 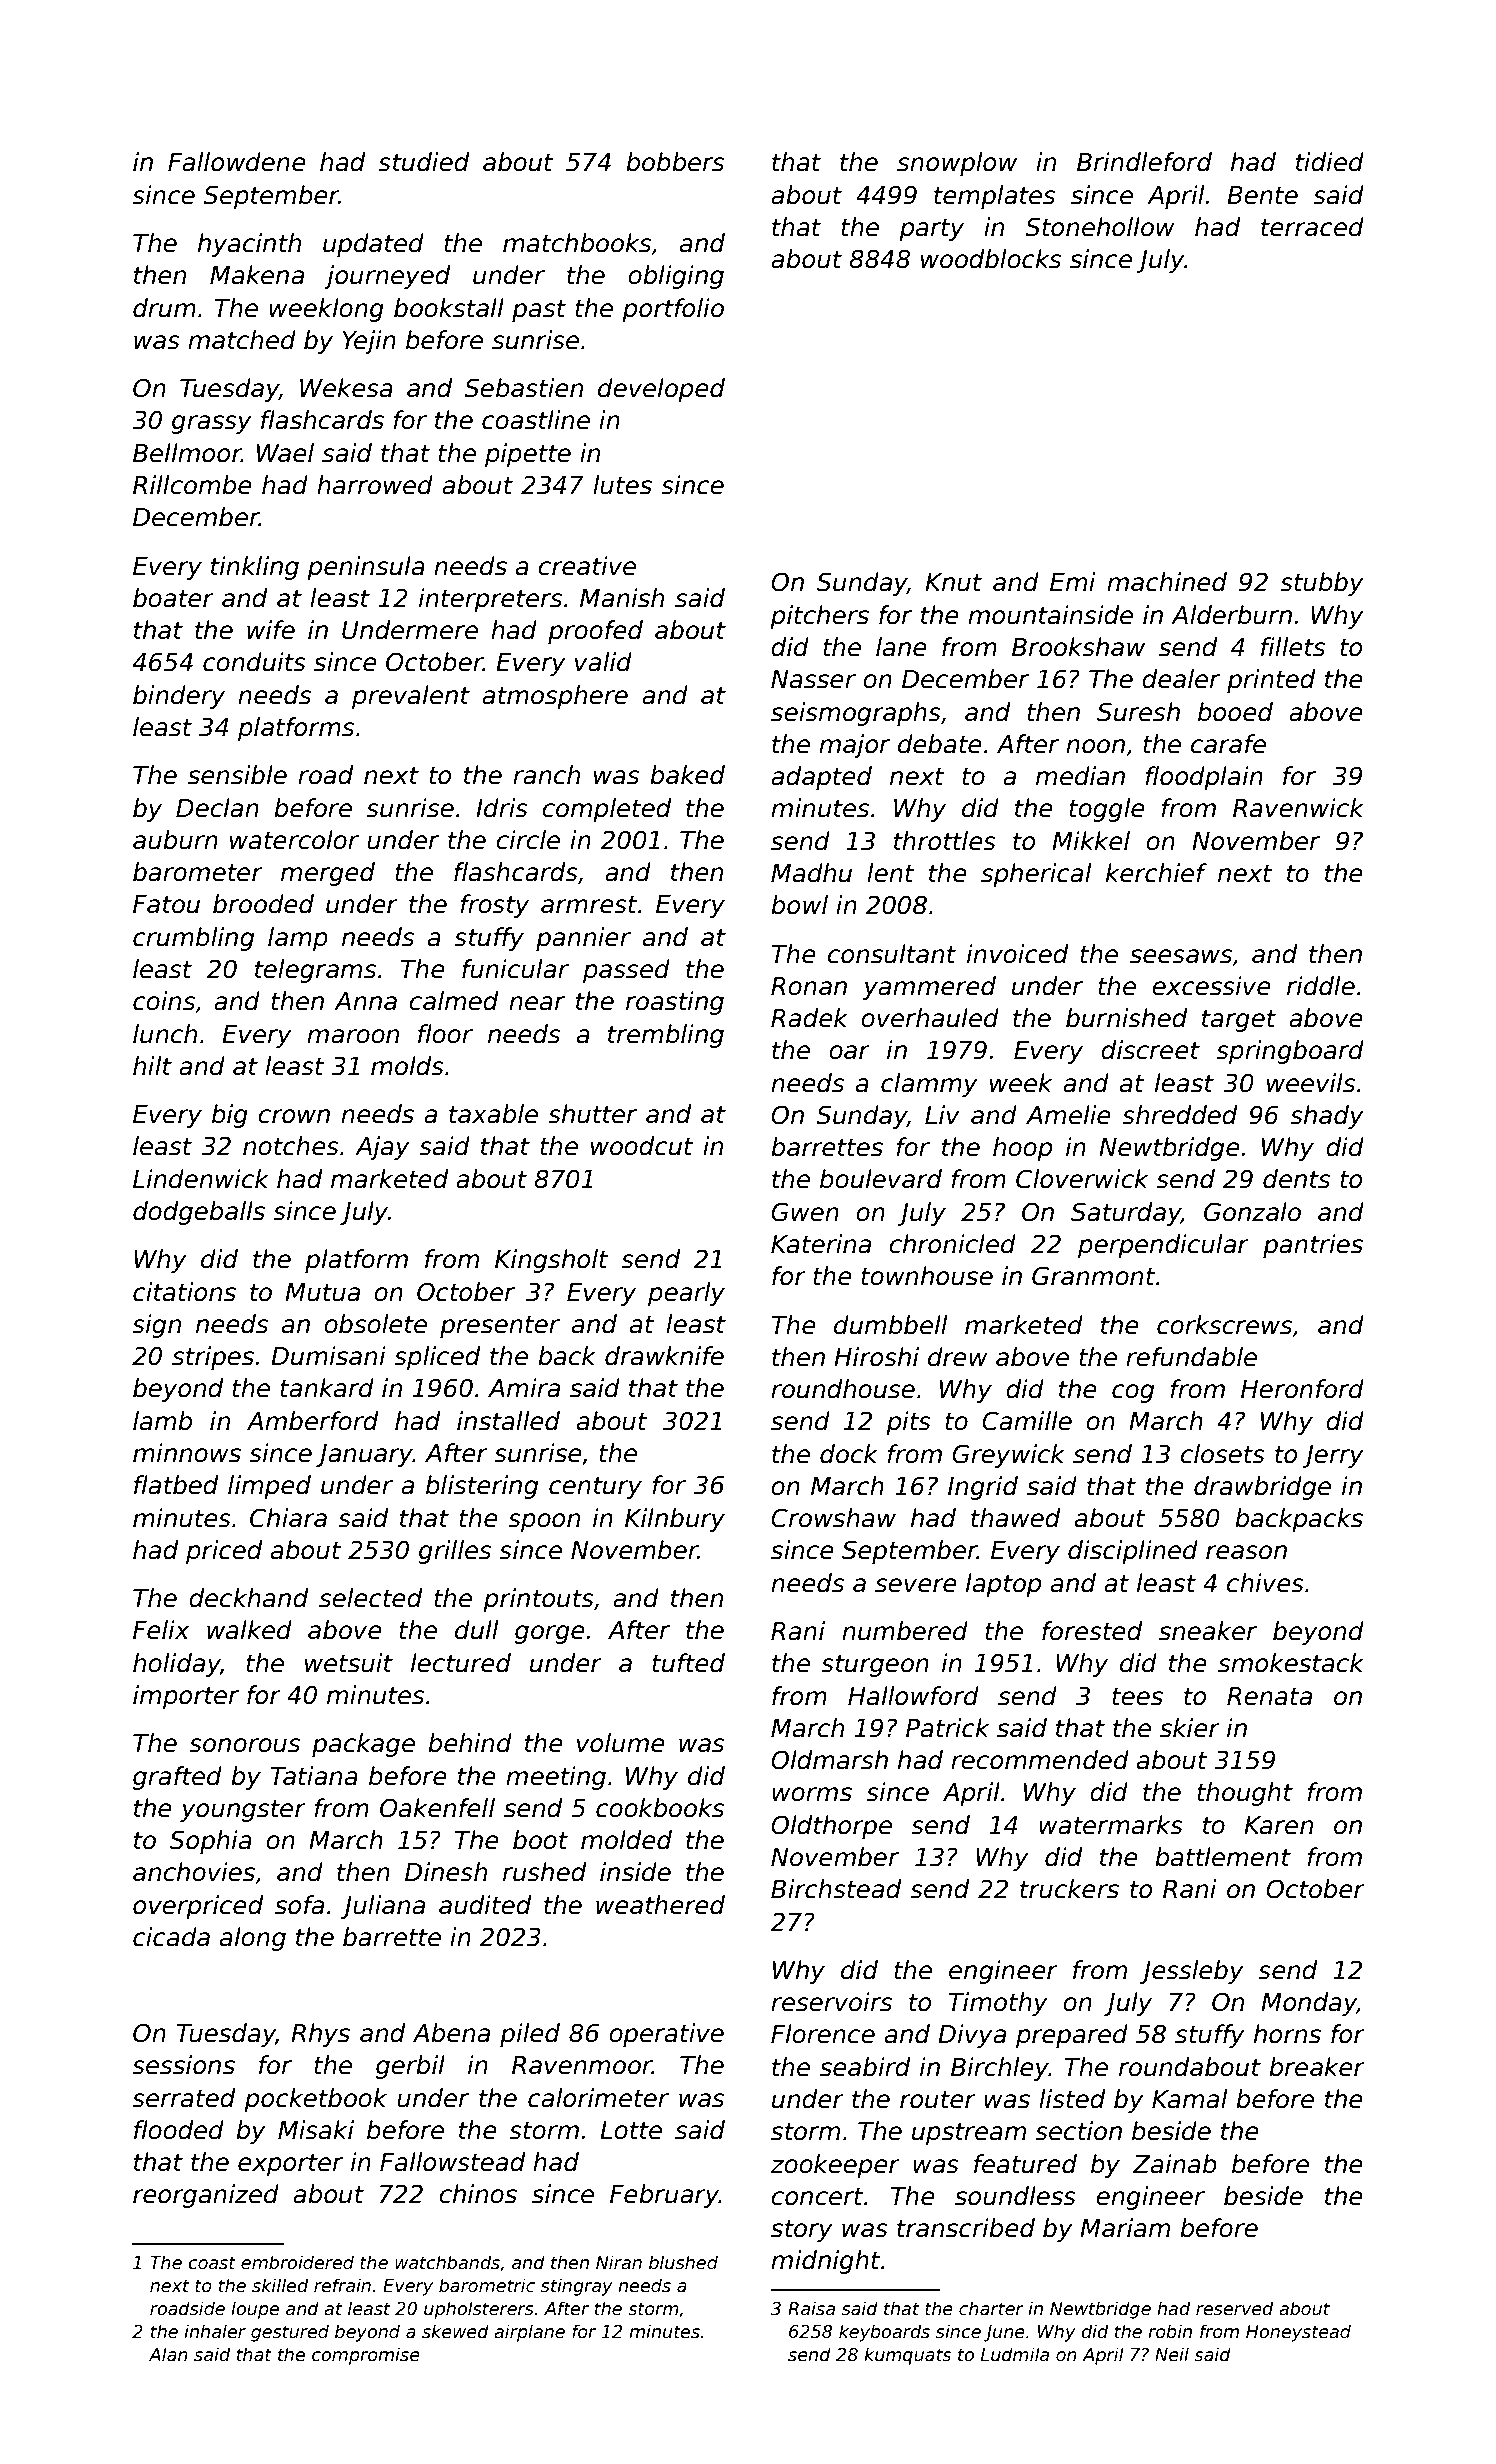 What do you see at coordinates (687, 775) in the screenshot?
I see `baked` at bounding box center [687, 775].
